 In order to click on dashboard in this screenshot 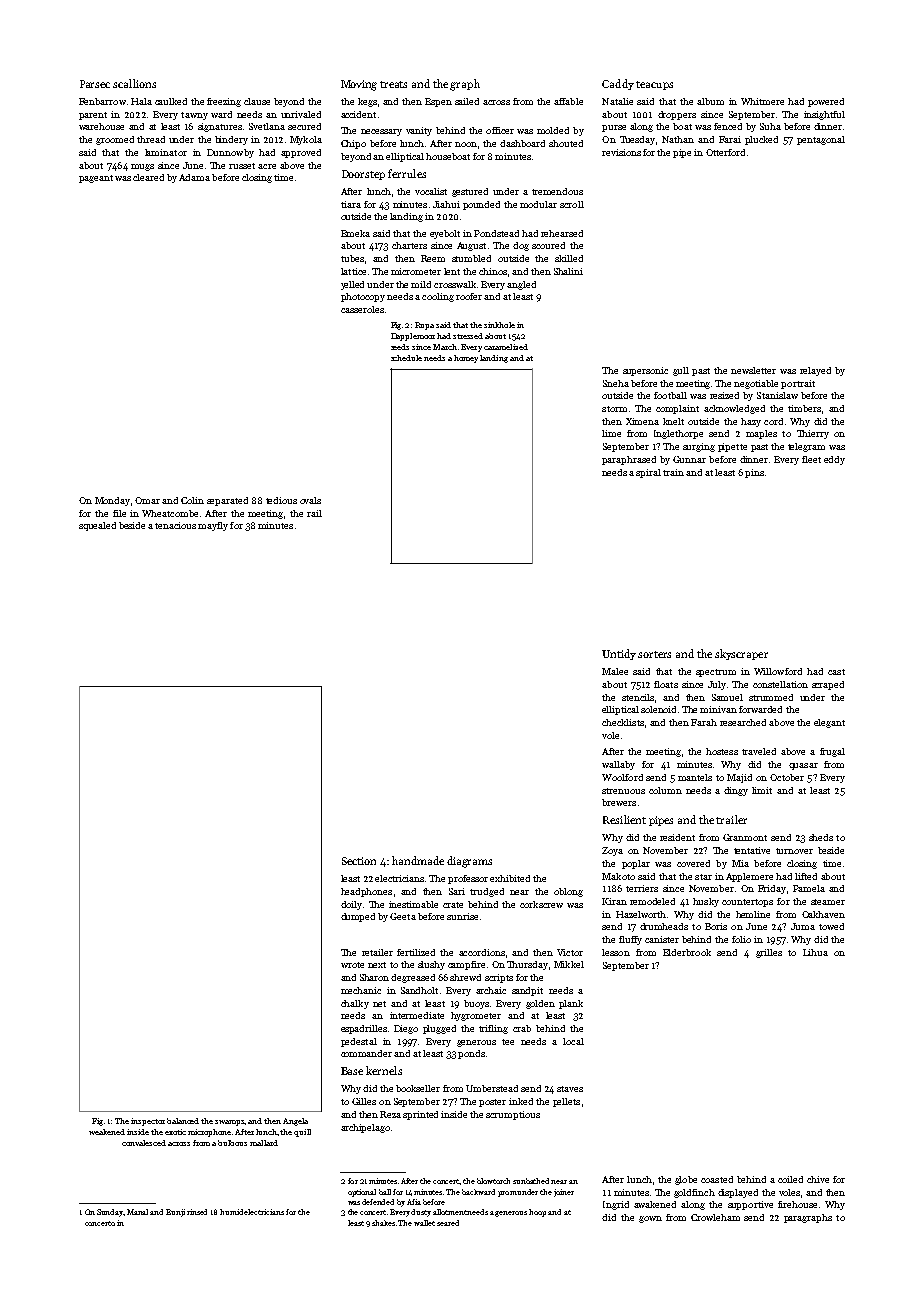, I will do `click(522, 143)`.
